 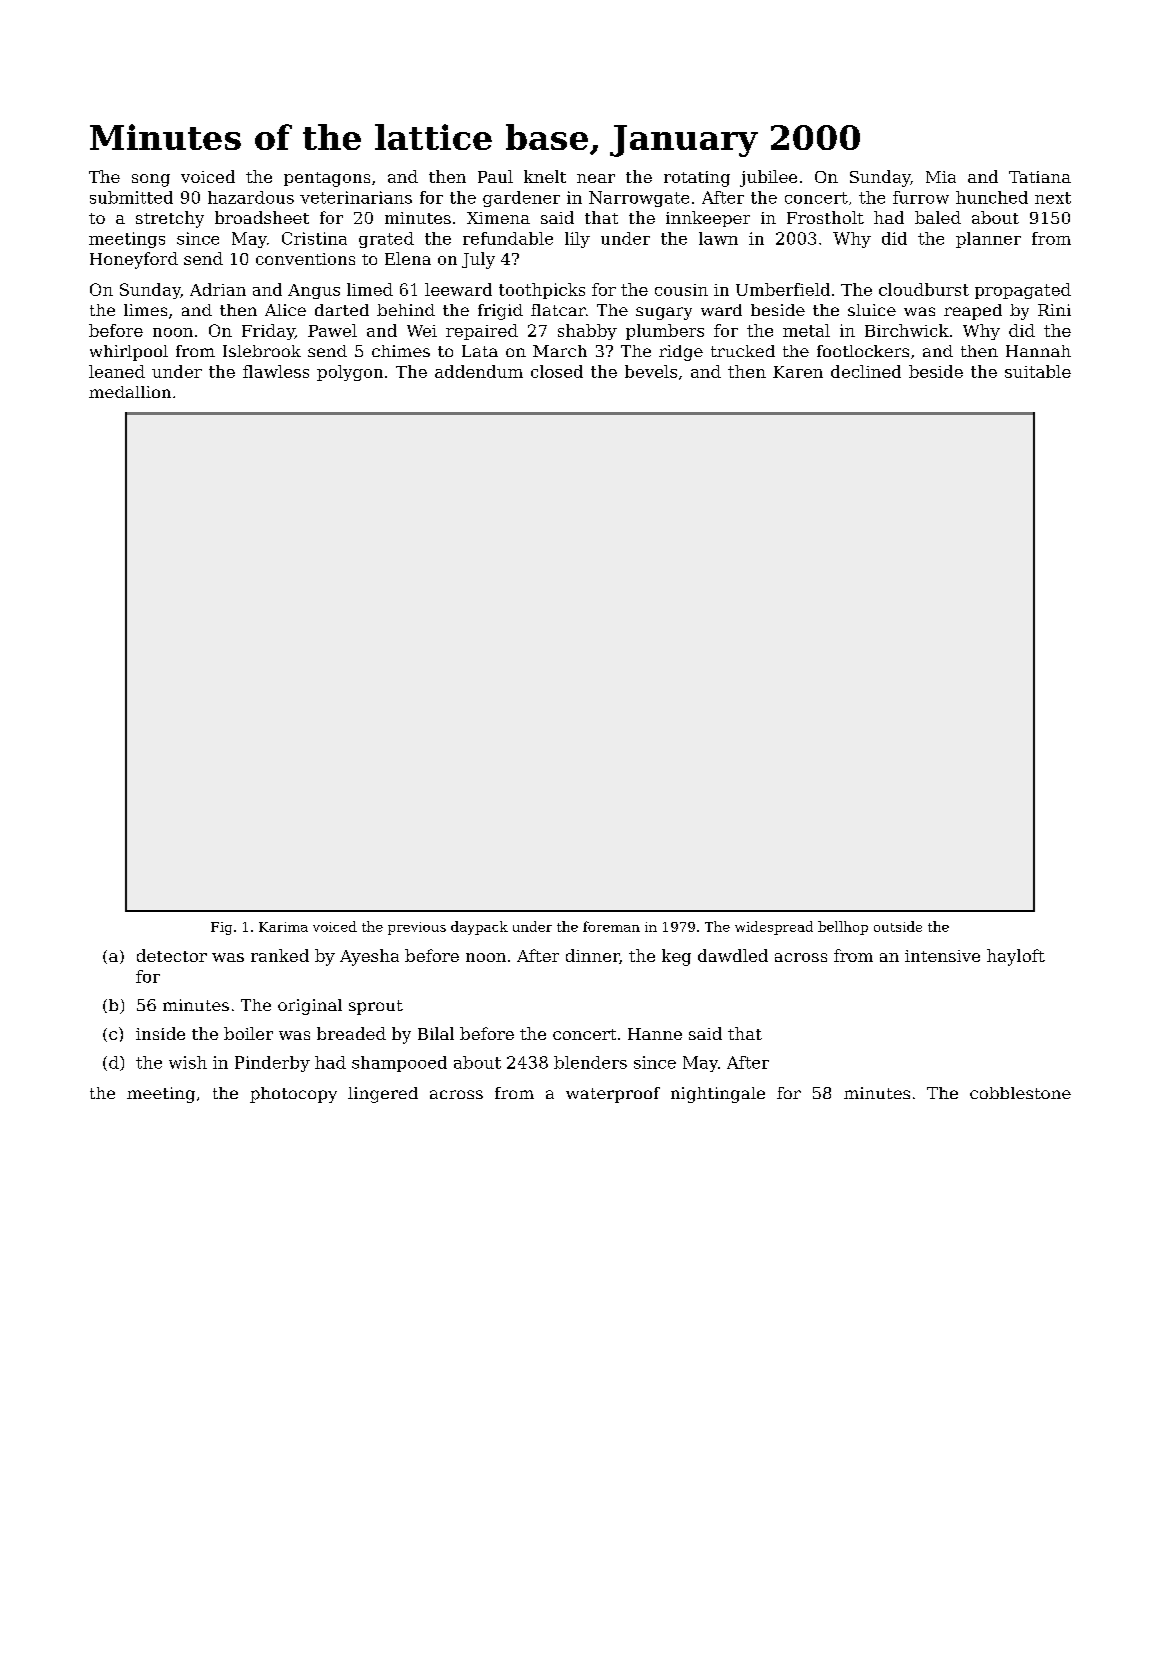 What do you see at coordinates (798, 372) in the screenshot?
I see `Karen` at bounding box center [798, 372].
